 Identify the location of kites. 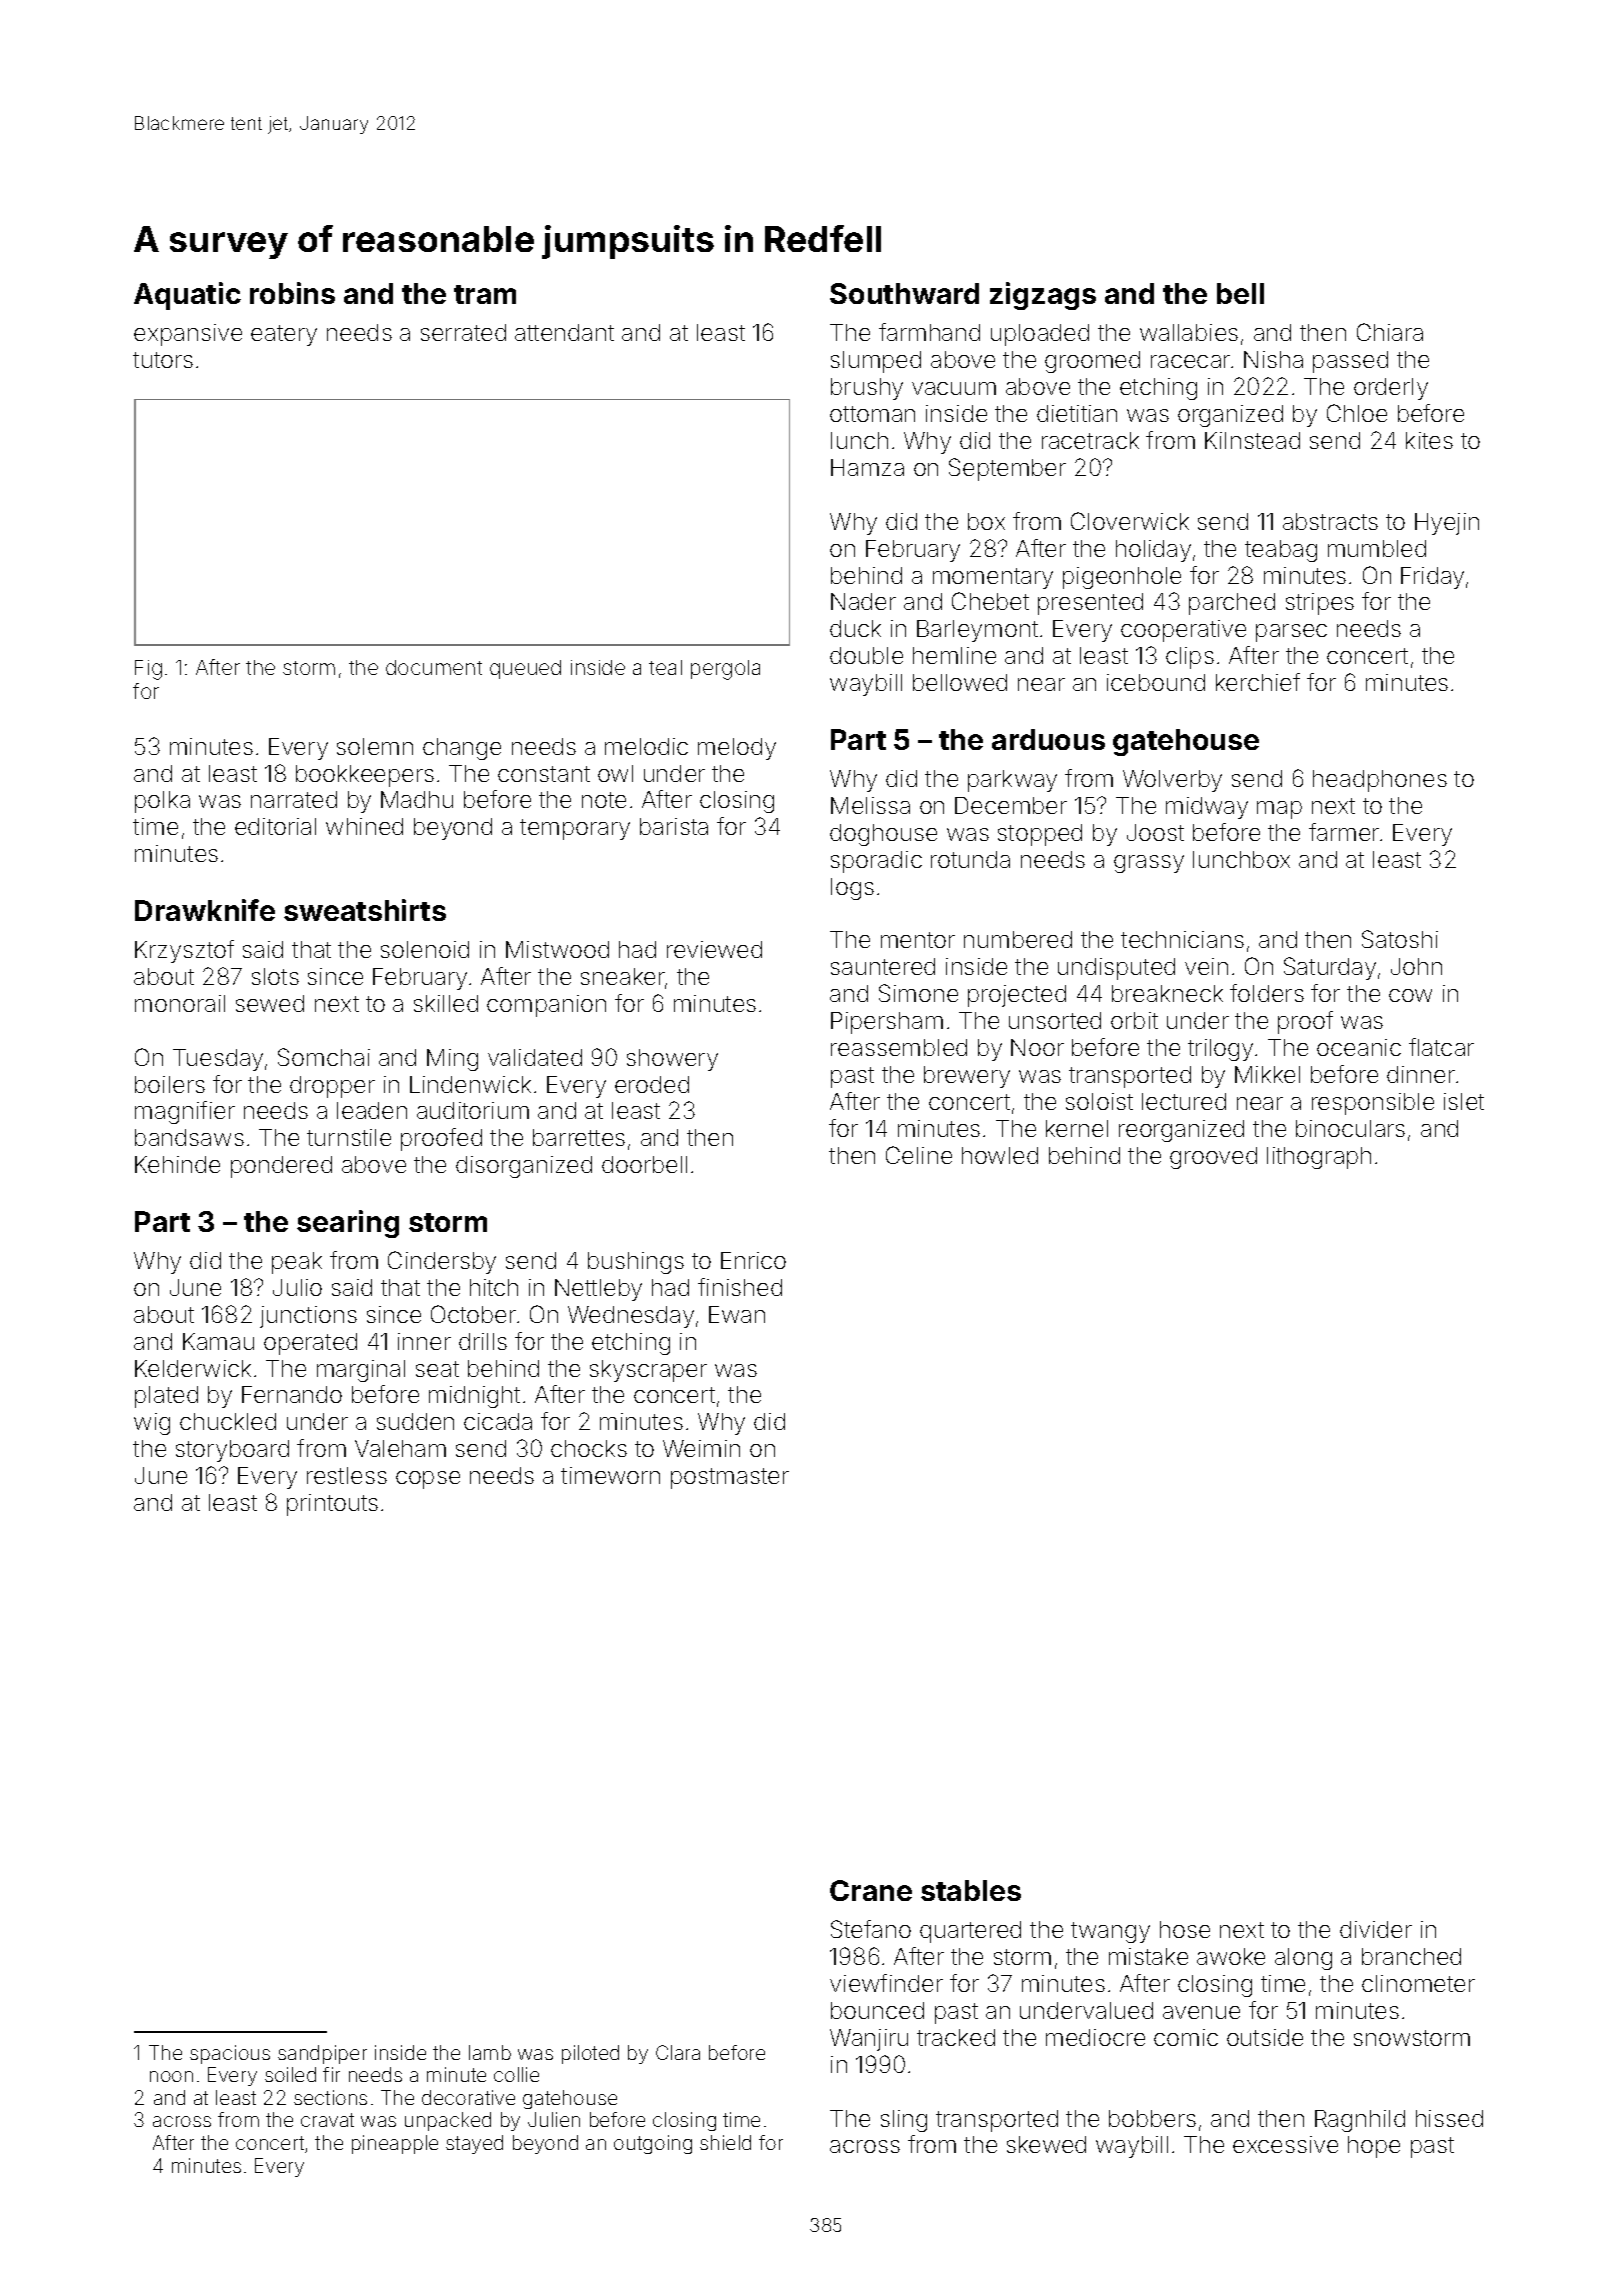
(1429, 440).
